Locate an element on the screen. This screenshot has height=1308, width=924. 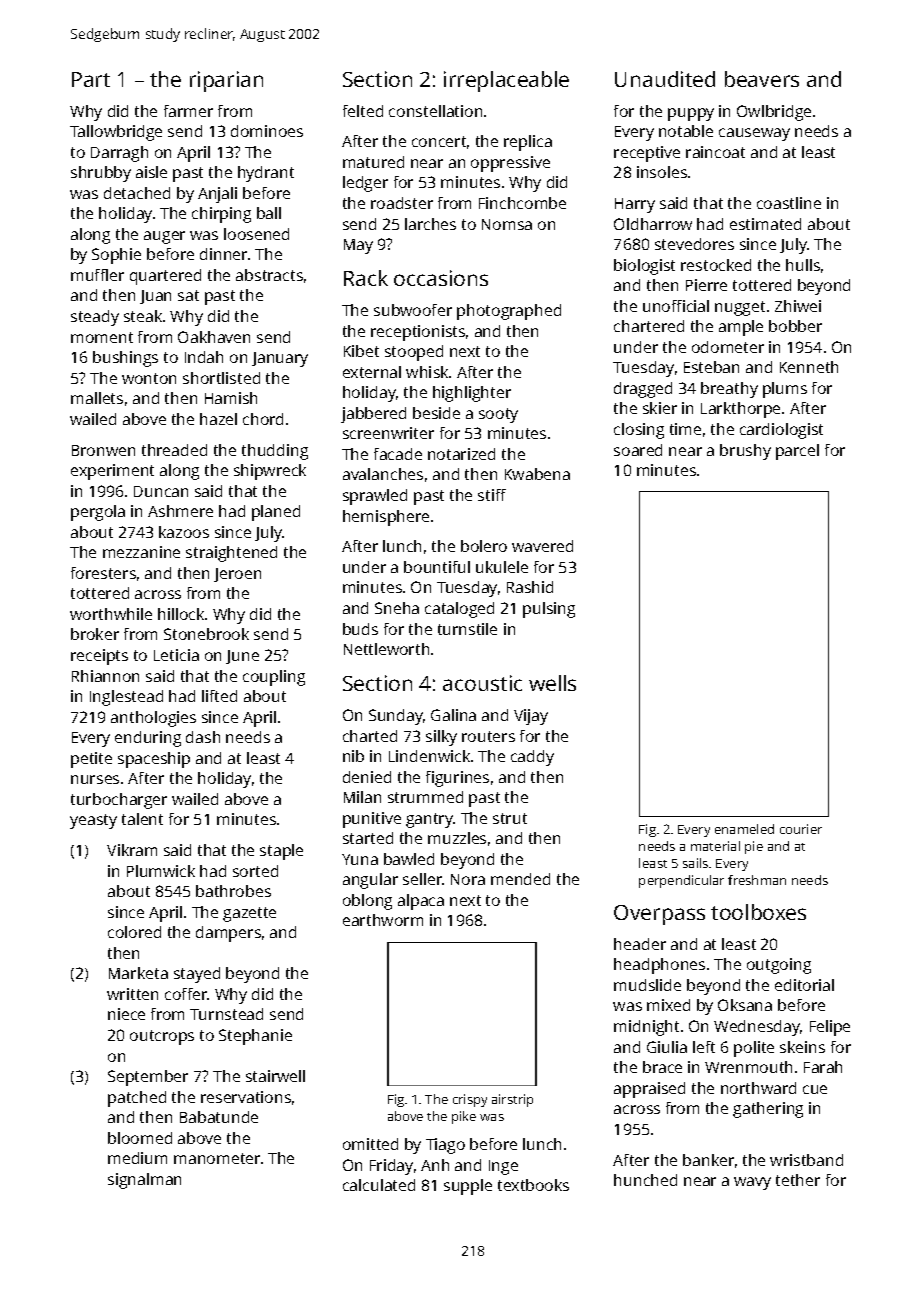
hillock is located at coordinates (181, 614).
